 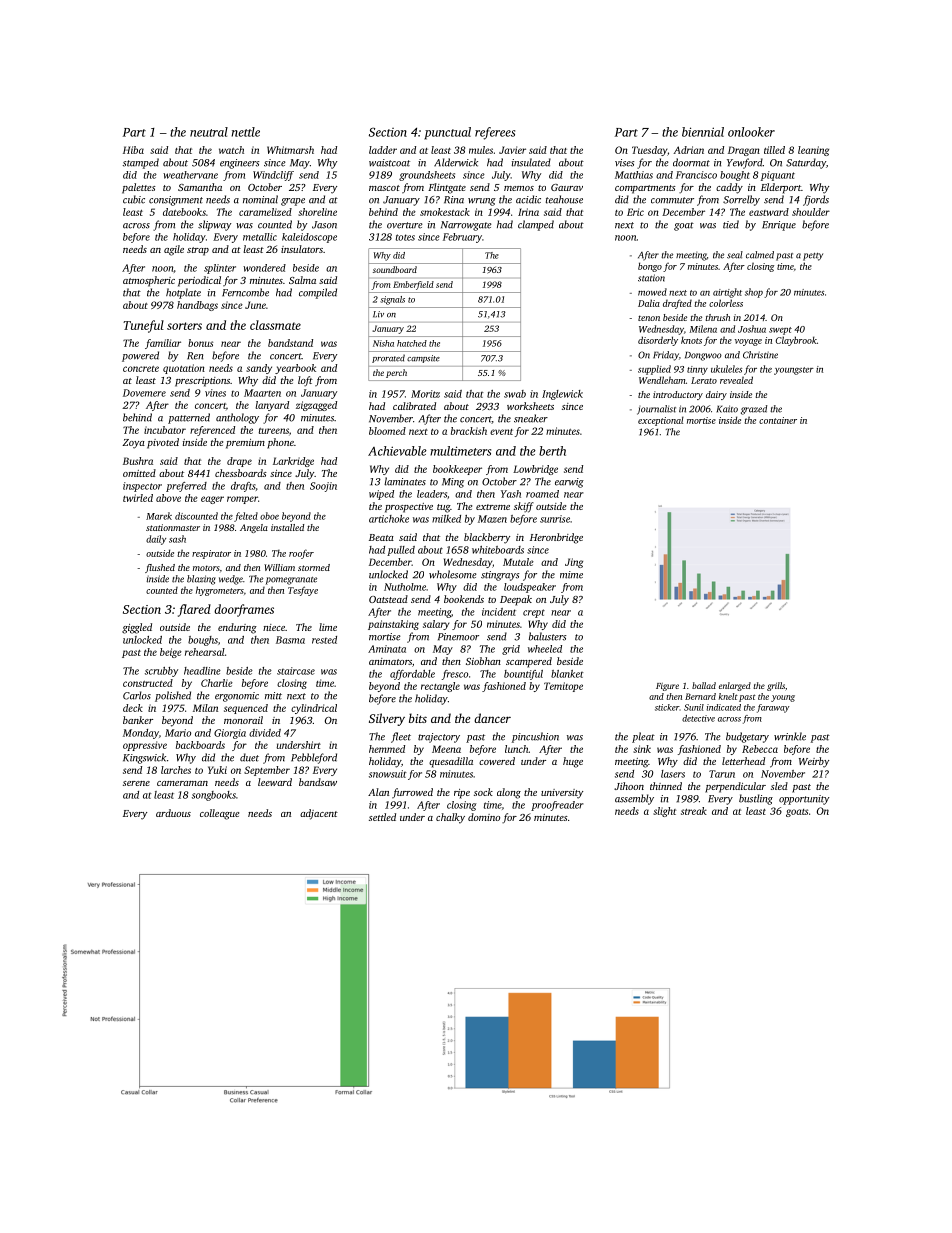 I want to click on cubic, so click(x=134, y=199).
